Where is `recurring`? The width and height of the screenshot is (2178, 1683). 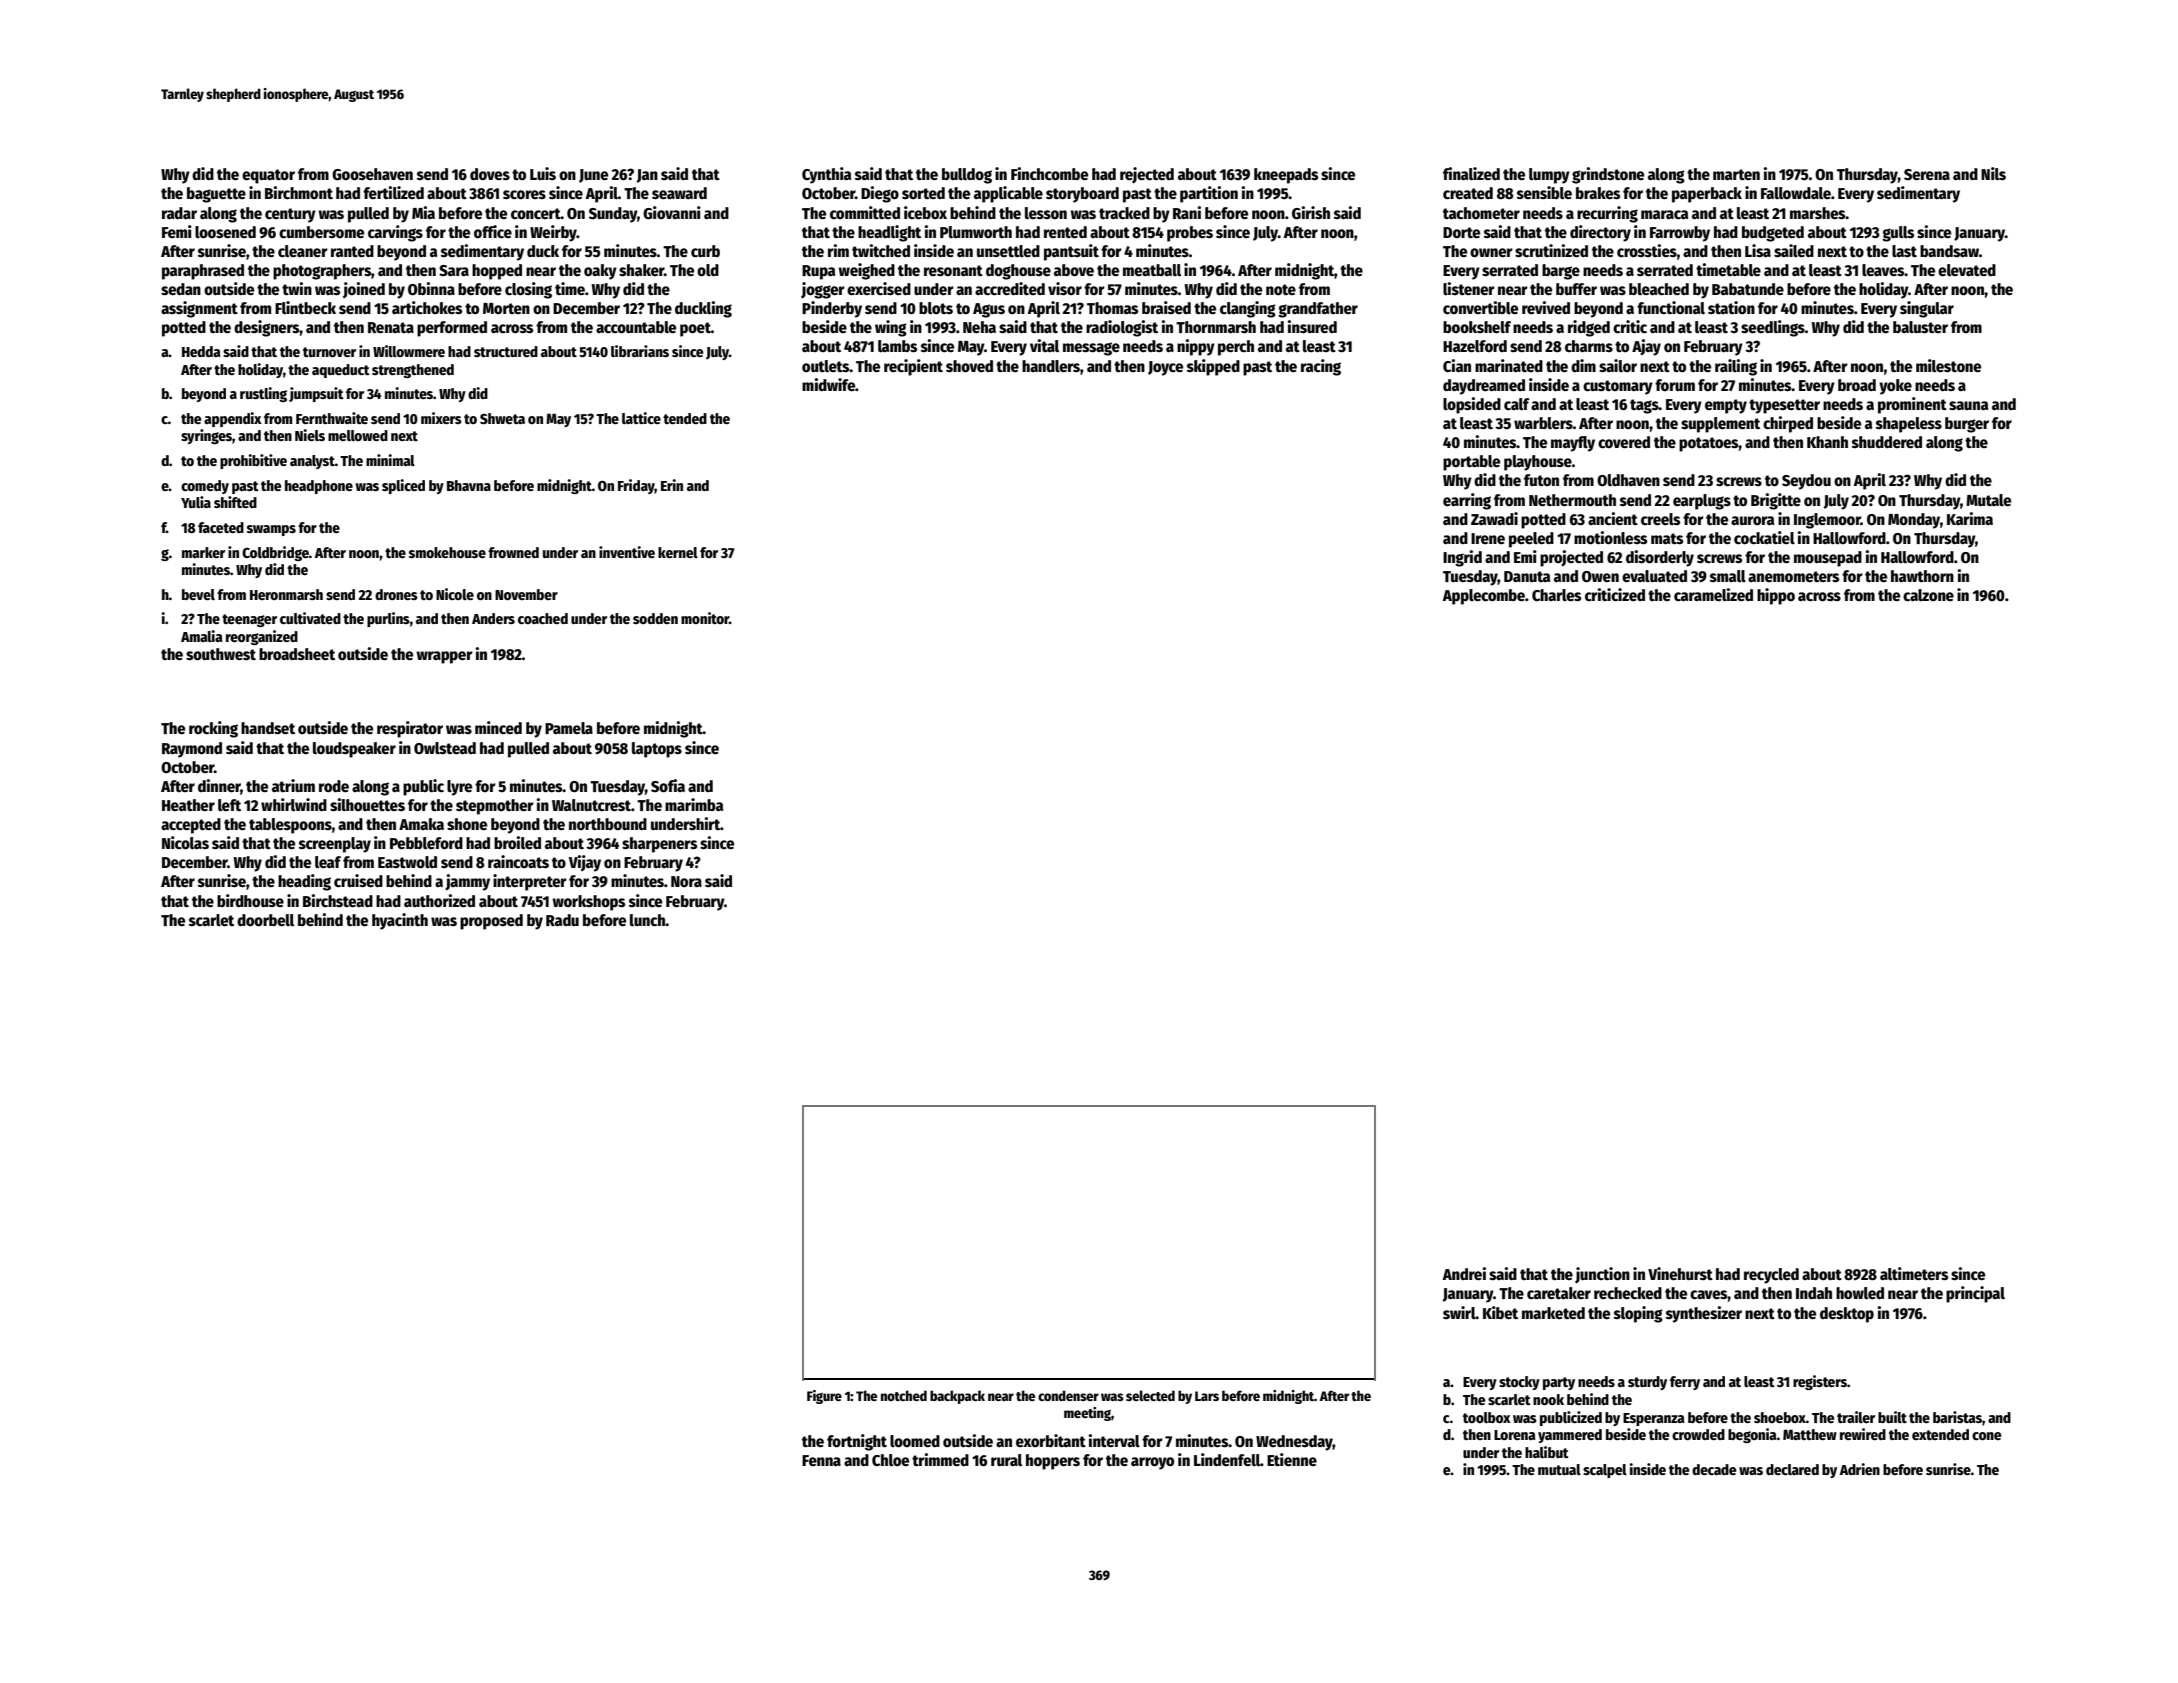 recurring is located at coordinates (1607, 214).
